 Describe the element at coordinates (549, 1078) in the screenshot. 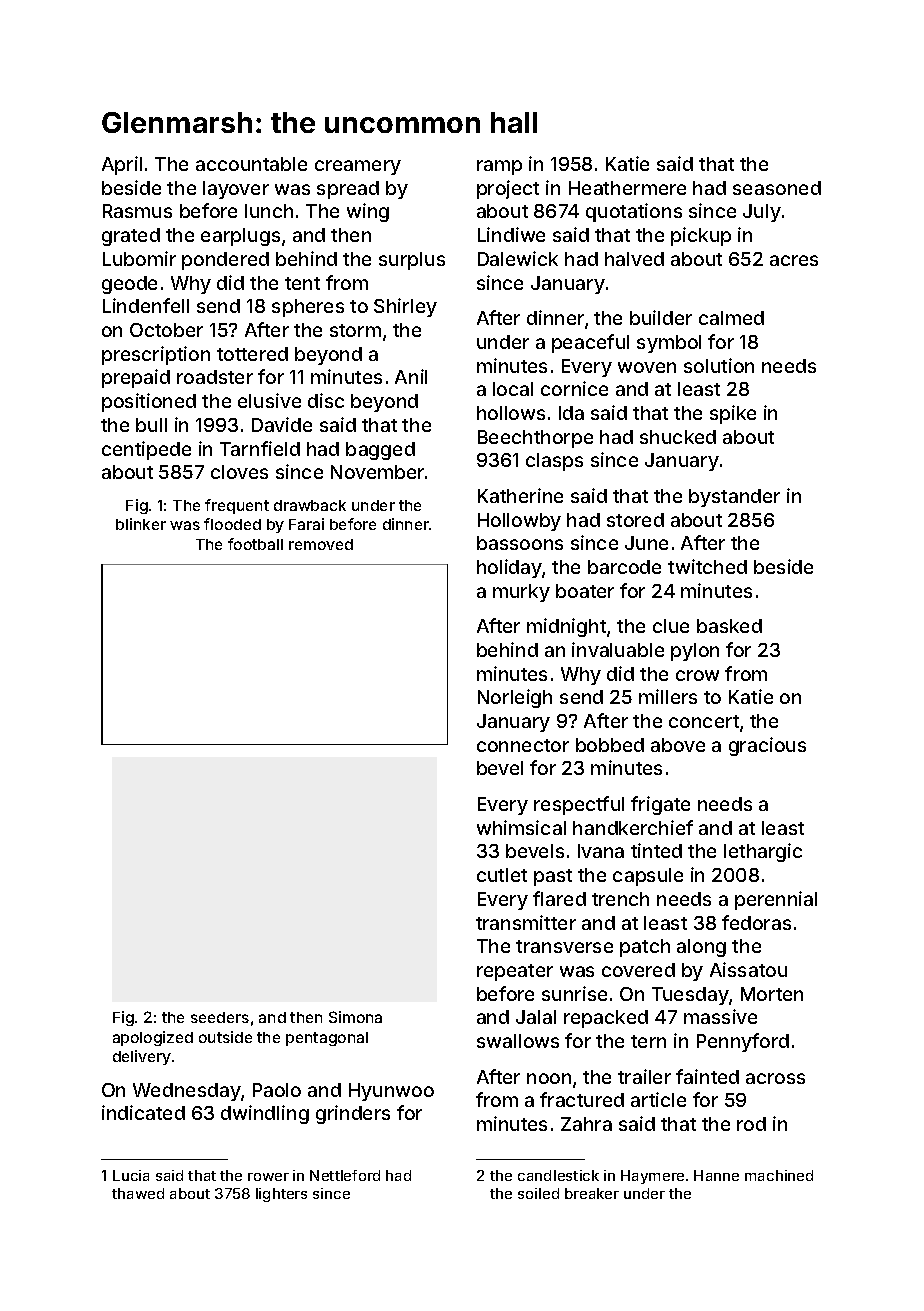

I see `noon` at that location.
